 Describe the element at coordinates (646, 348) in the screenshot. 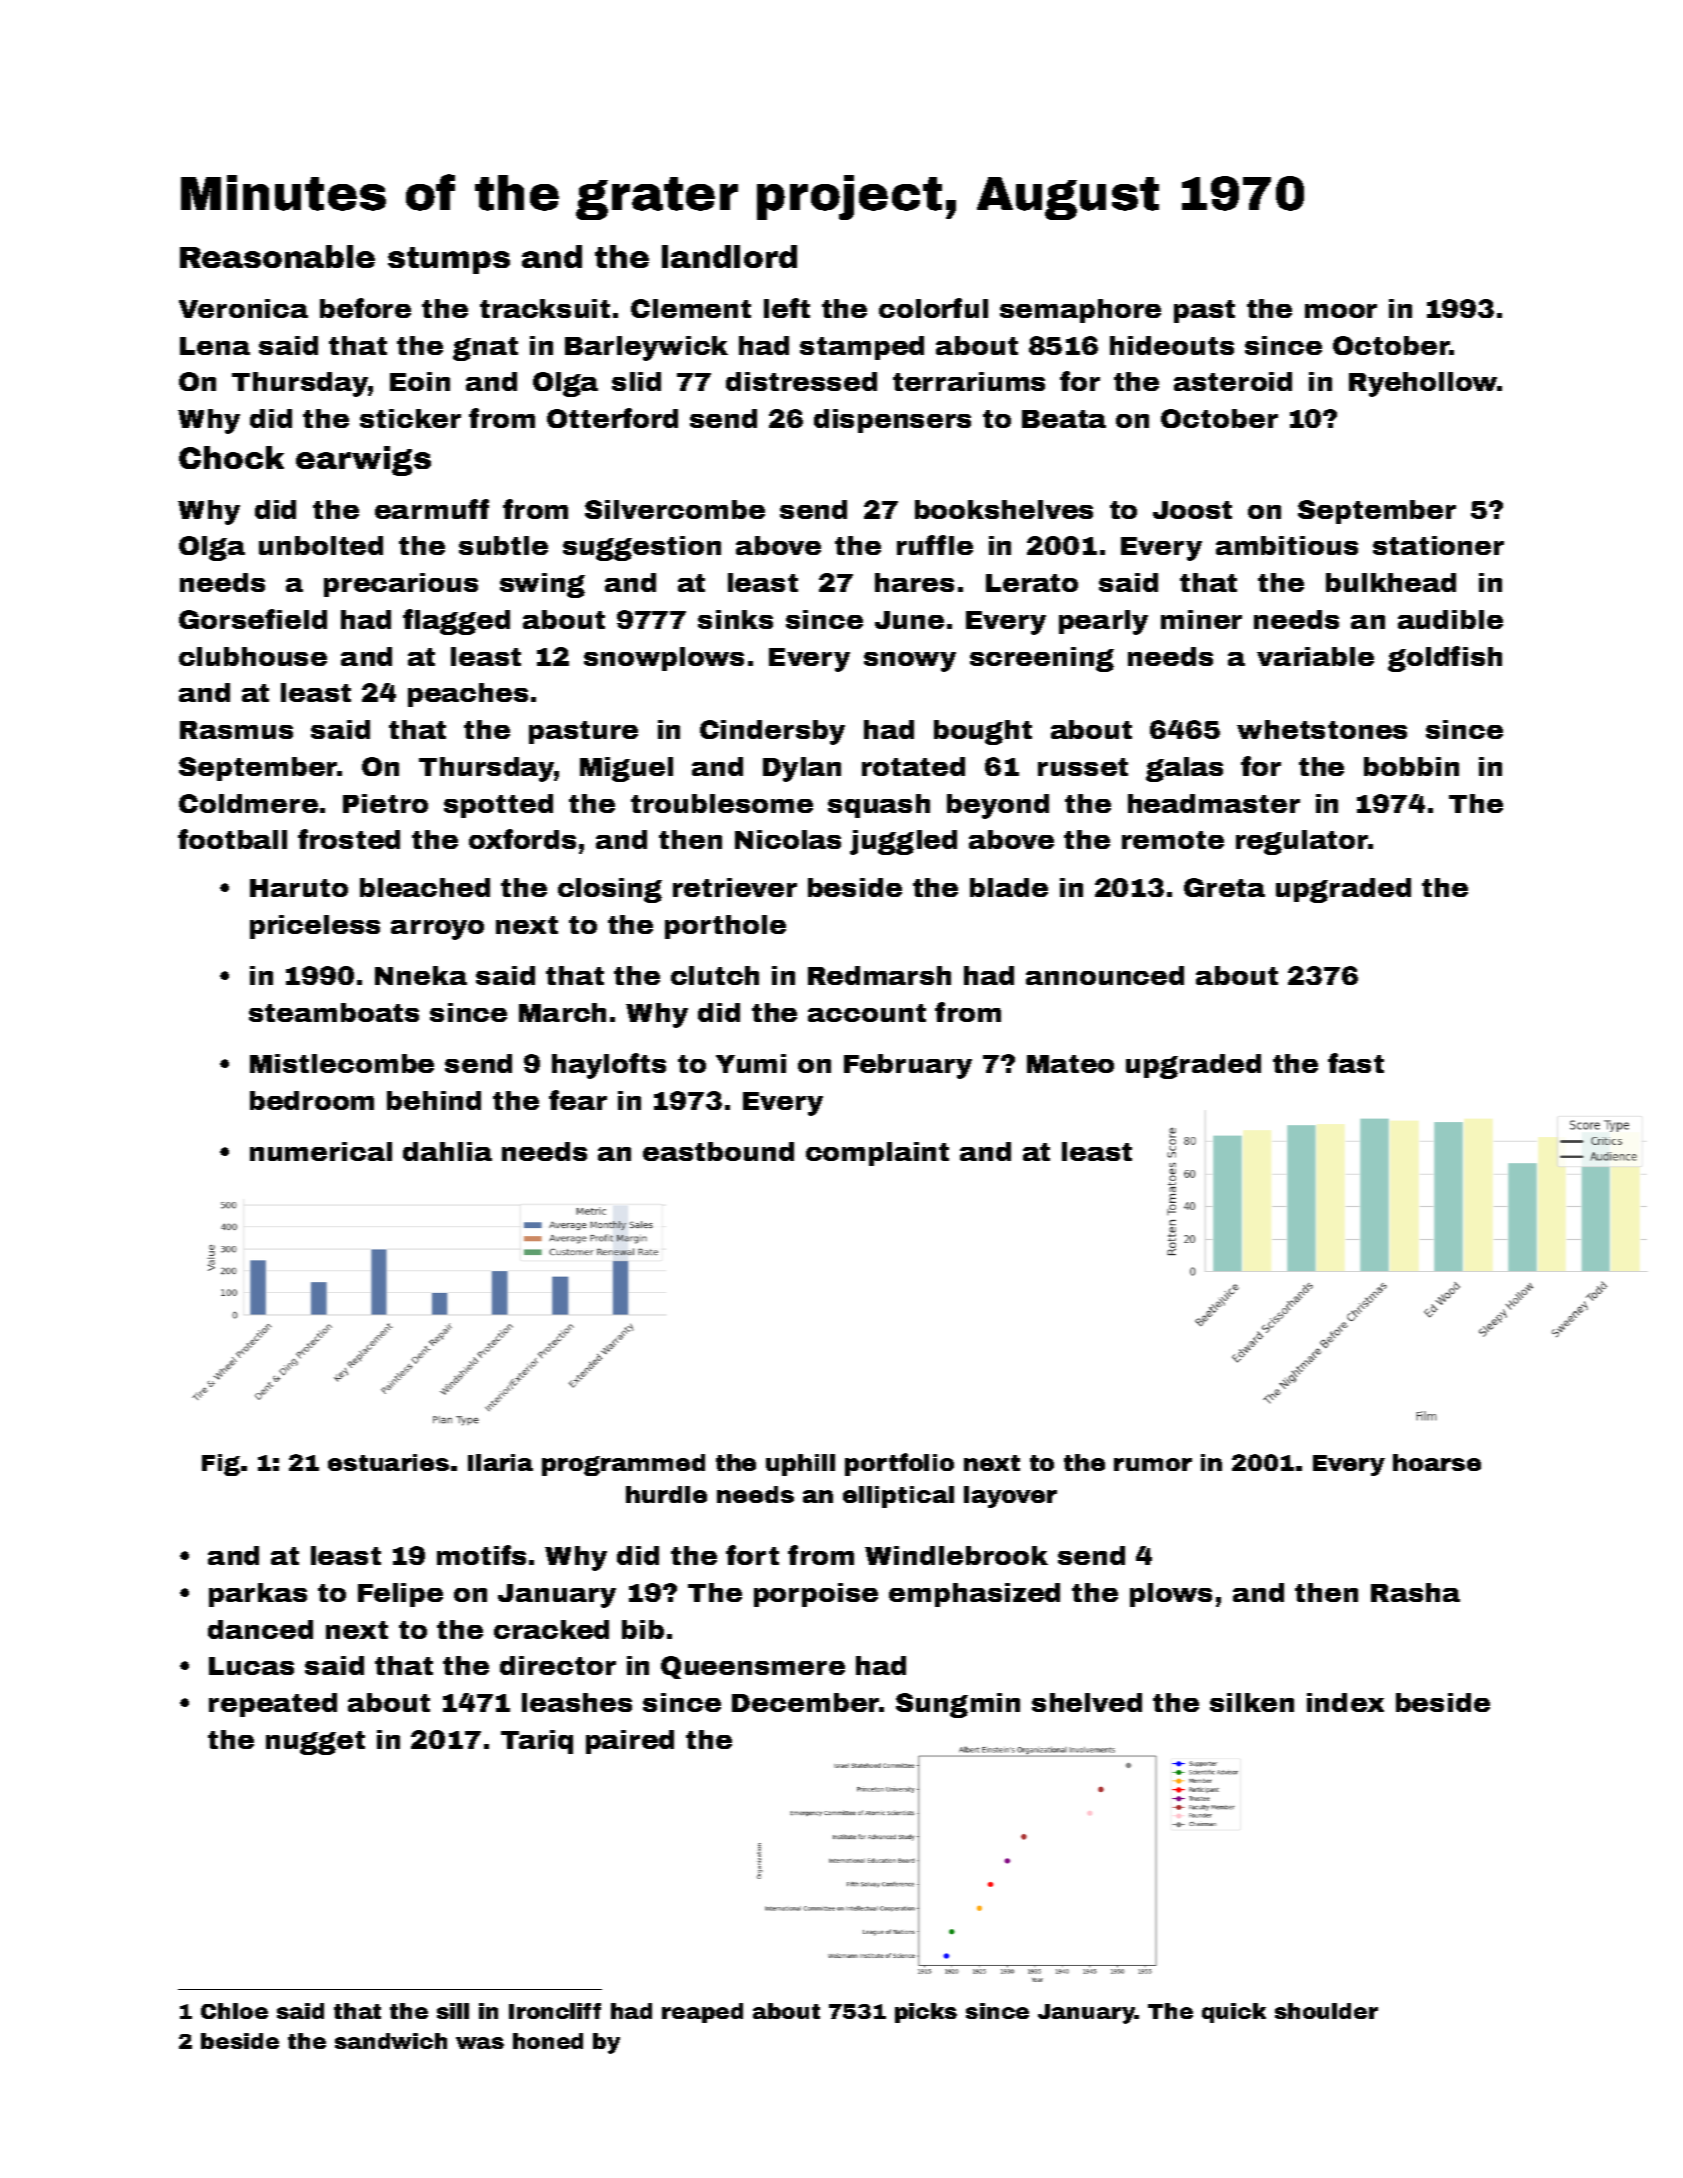

I see `Barleywick` at that location.
